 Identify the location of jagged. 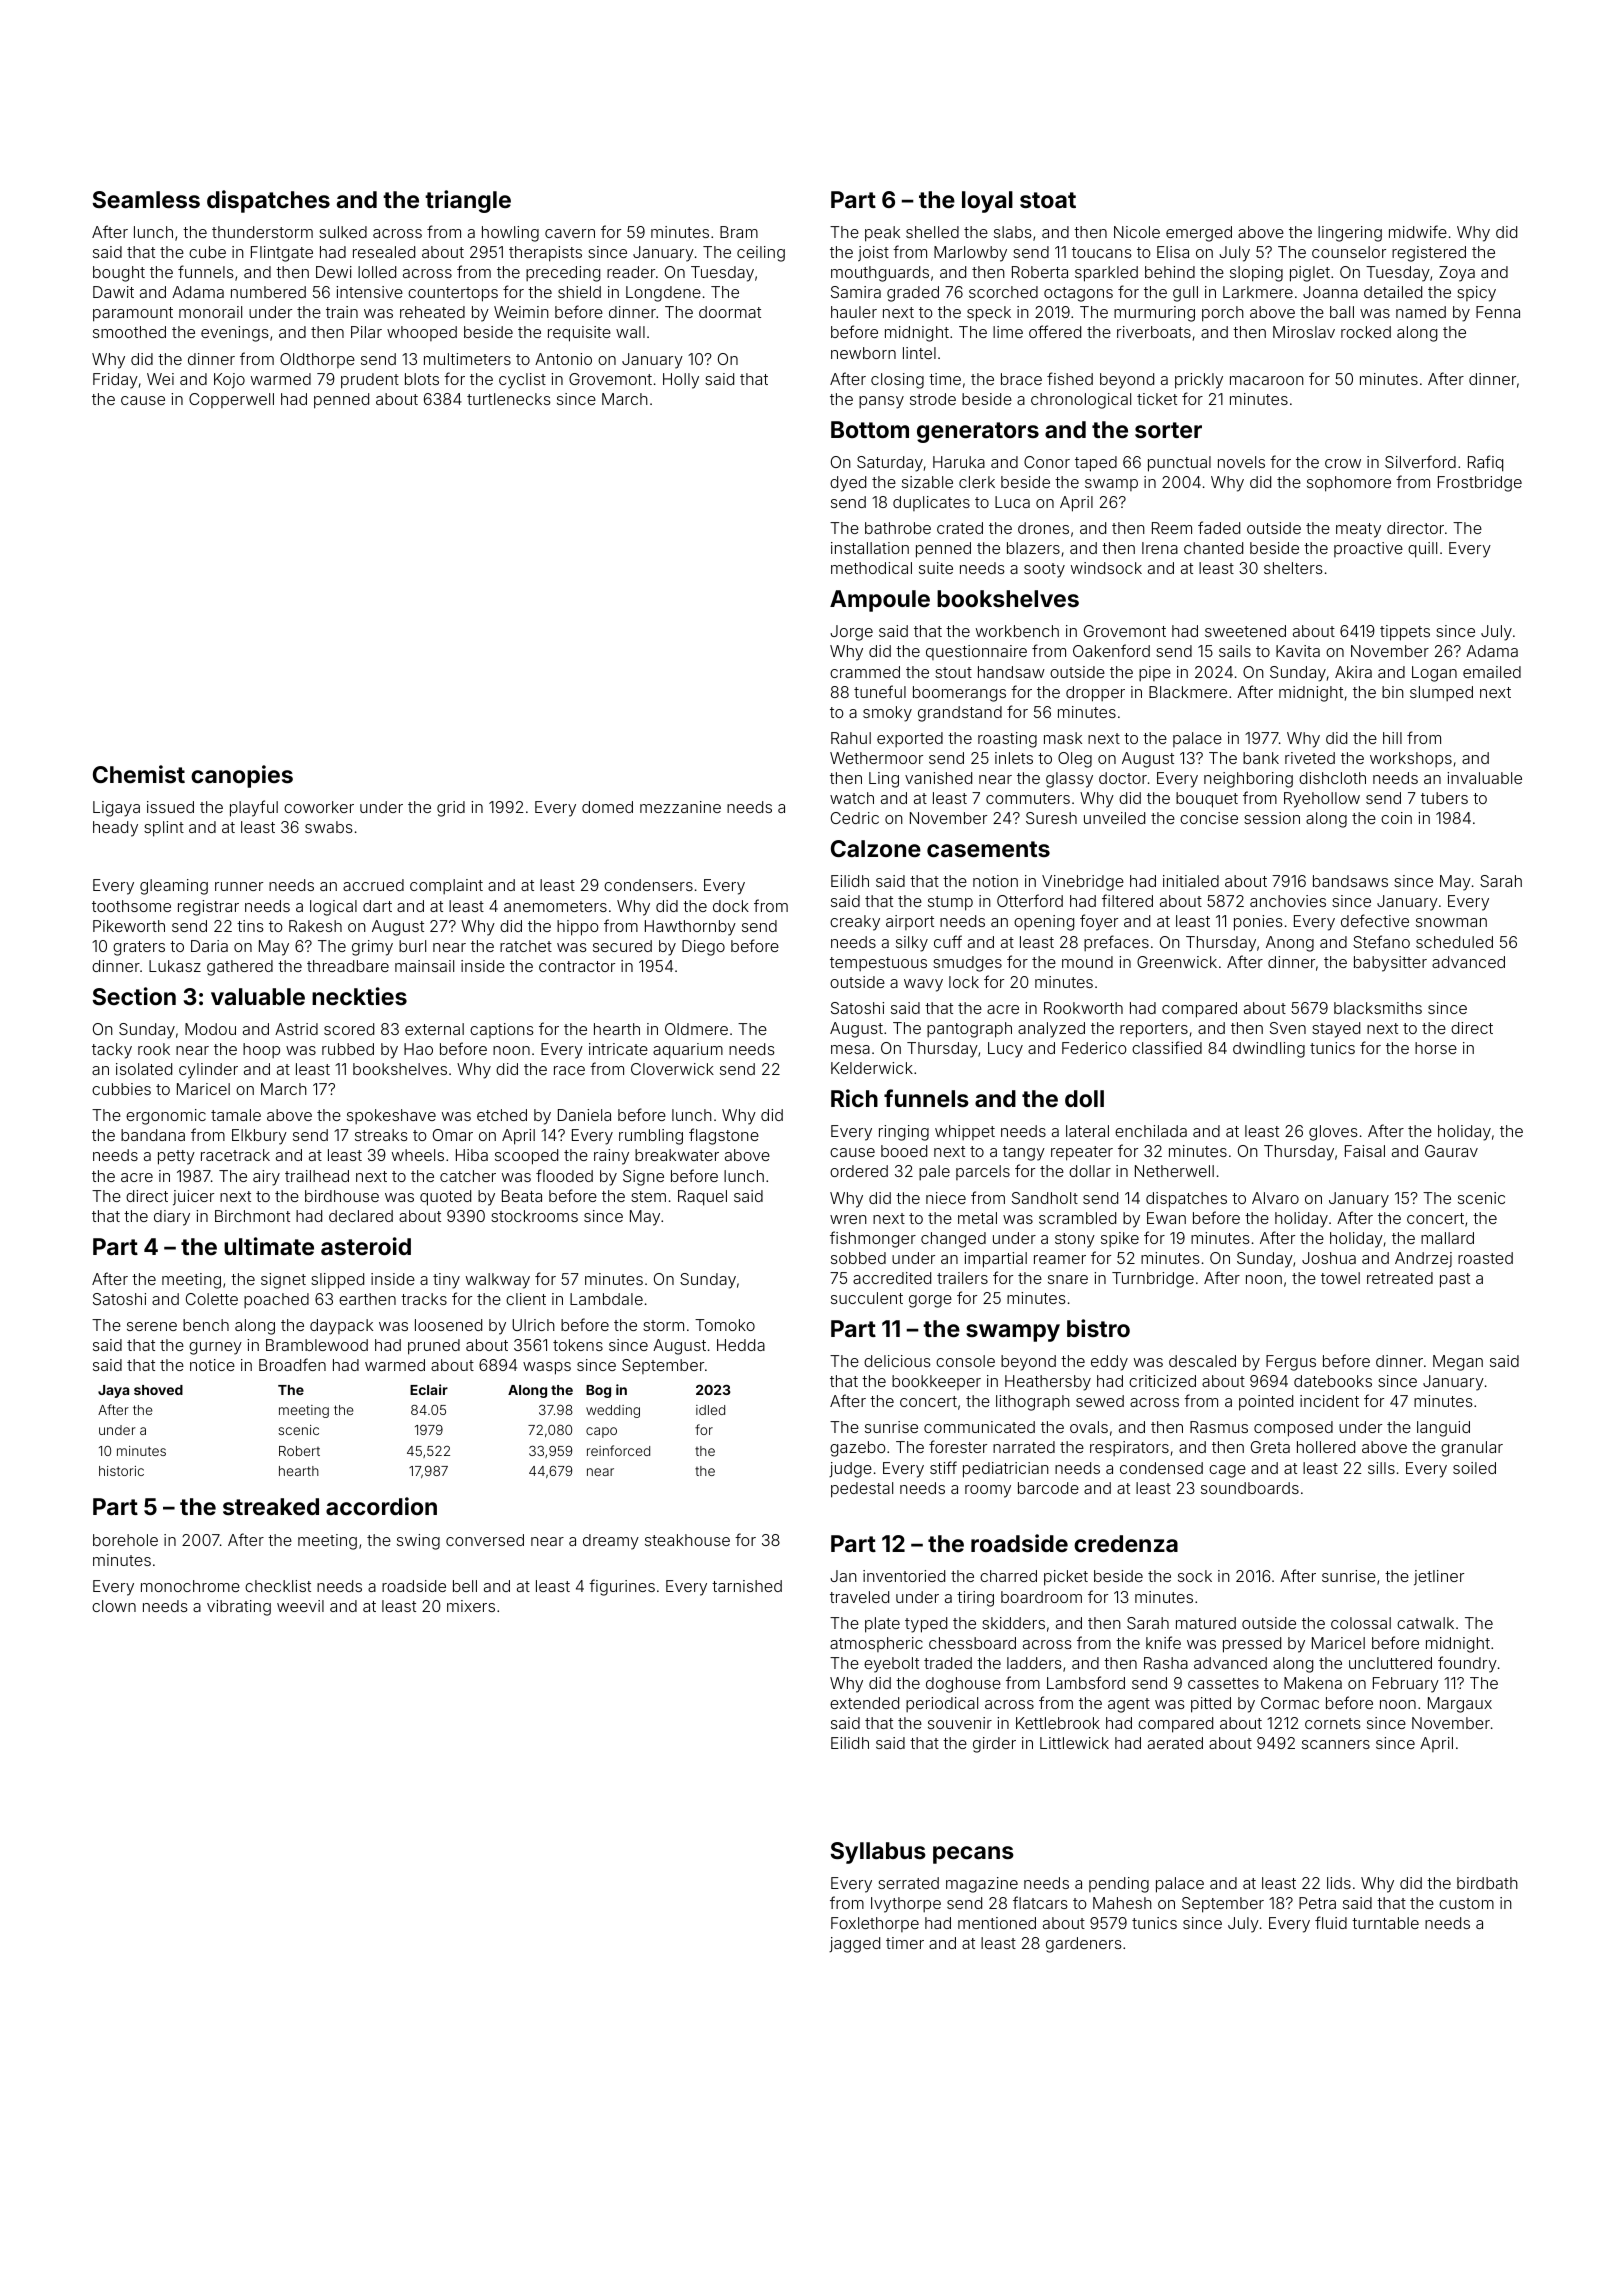
(854, 1945).
